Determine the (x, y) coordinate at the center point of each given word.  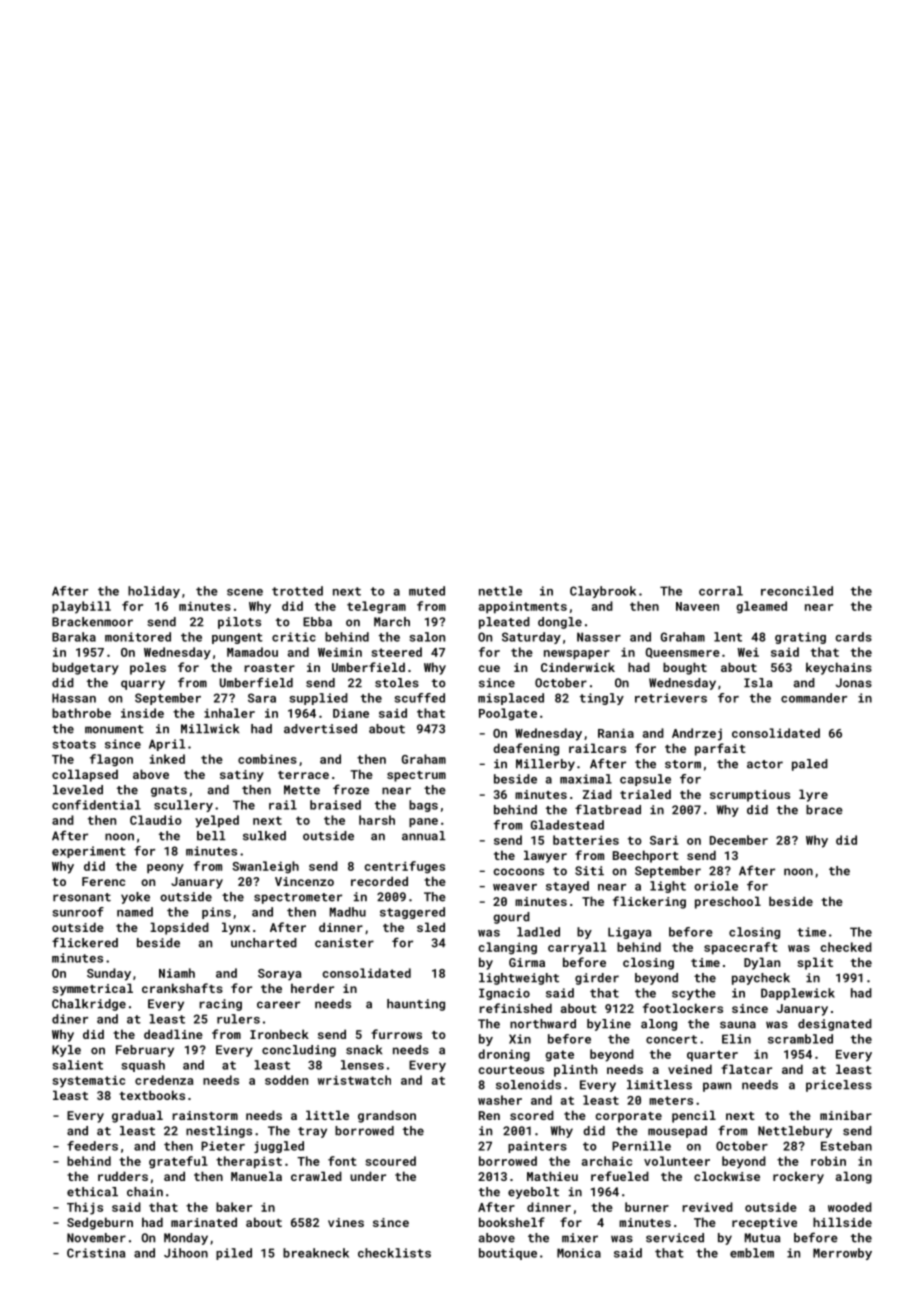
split (815, 963)
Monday (186, 1239)
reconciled (797, 591)
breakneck (316, 1253)
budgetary (85, 668)
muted (427, 591)
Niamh (177, 973)
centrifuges (404, 867)
